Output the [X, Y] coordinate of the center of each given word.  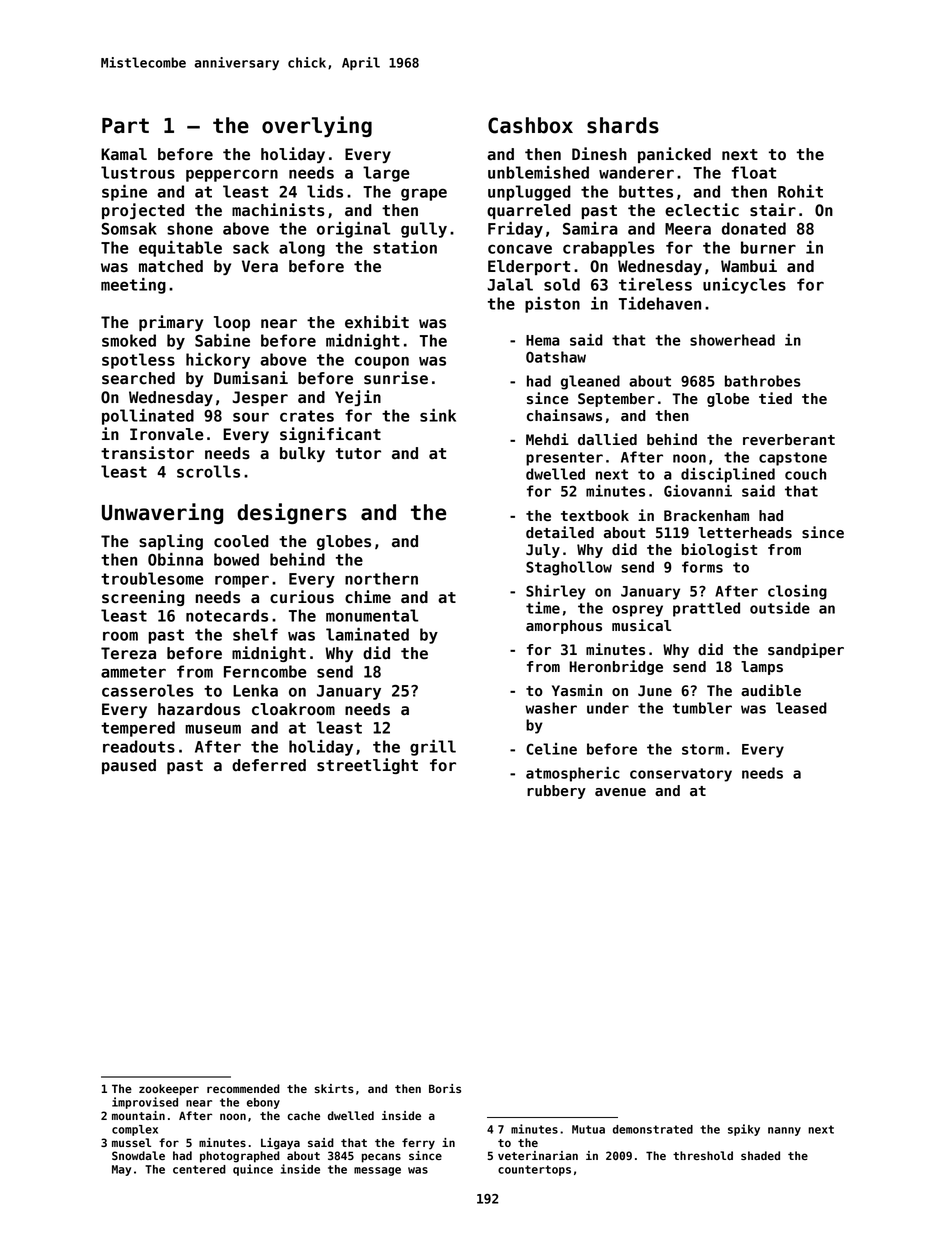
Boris [445, 1088]
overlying [317, 126]
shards [623, 125]
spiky [744, 1130]
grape [424, 194]
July [543, 551]
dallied [607, 439]
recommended [243, 1088]
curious [302, 597]
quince [253, 1170]
